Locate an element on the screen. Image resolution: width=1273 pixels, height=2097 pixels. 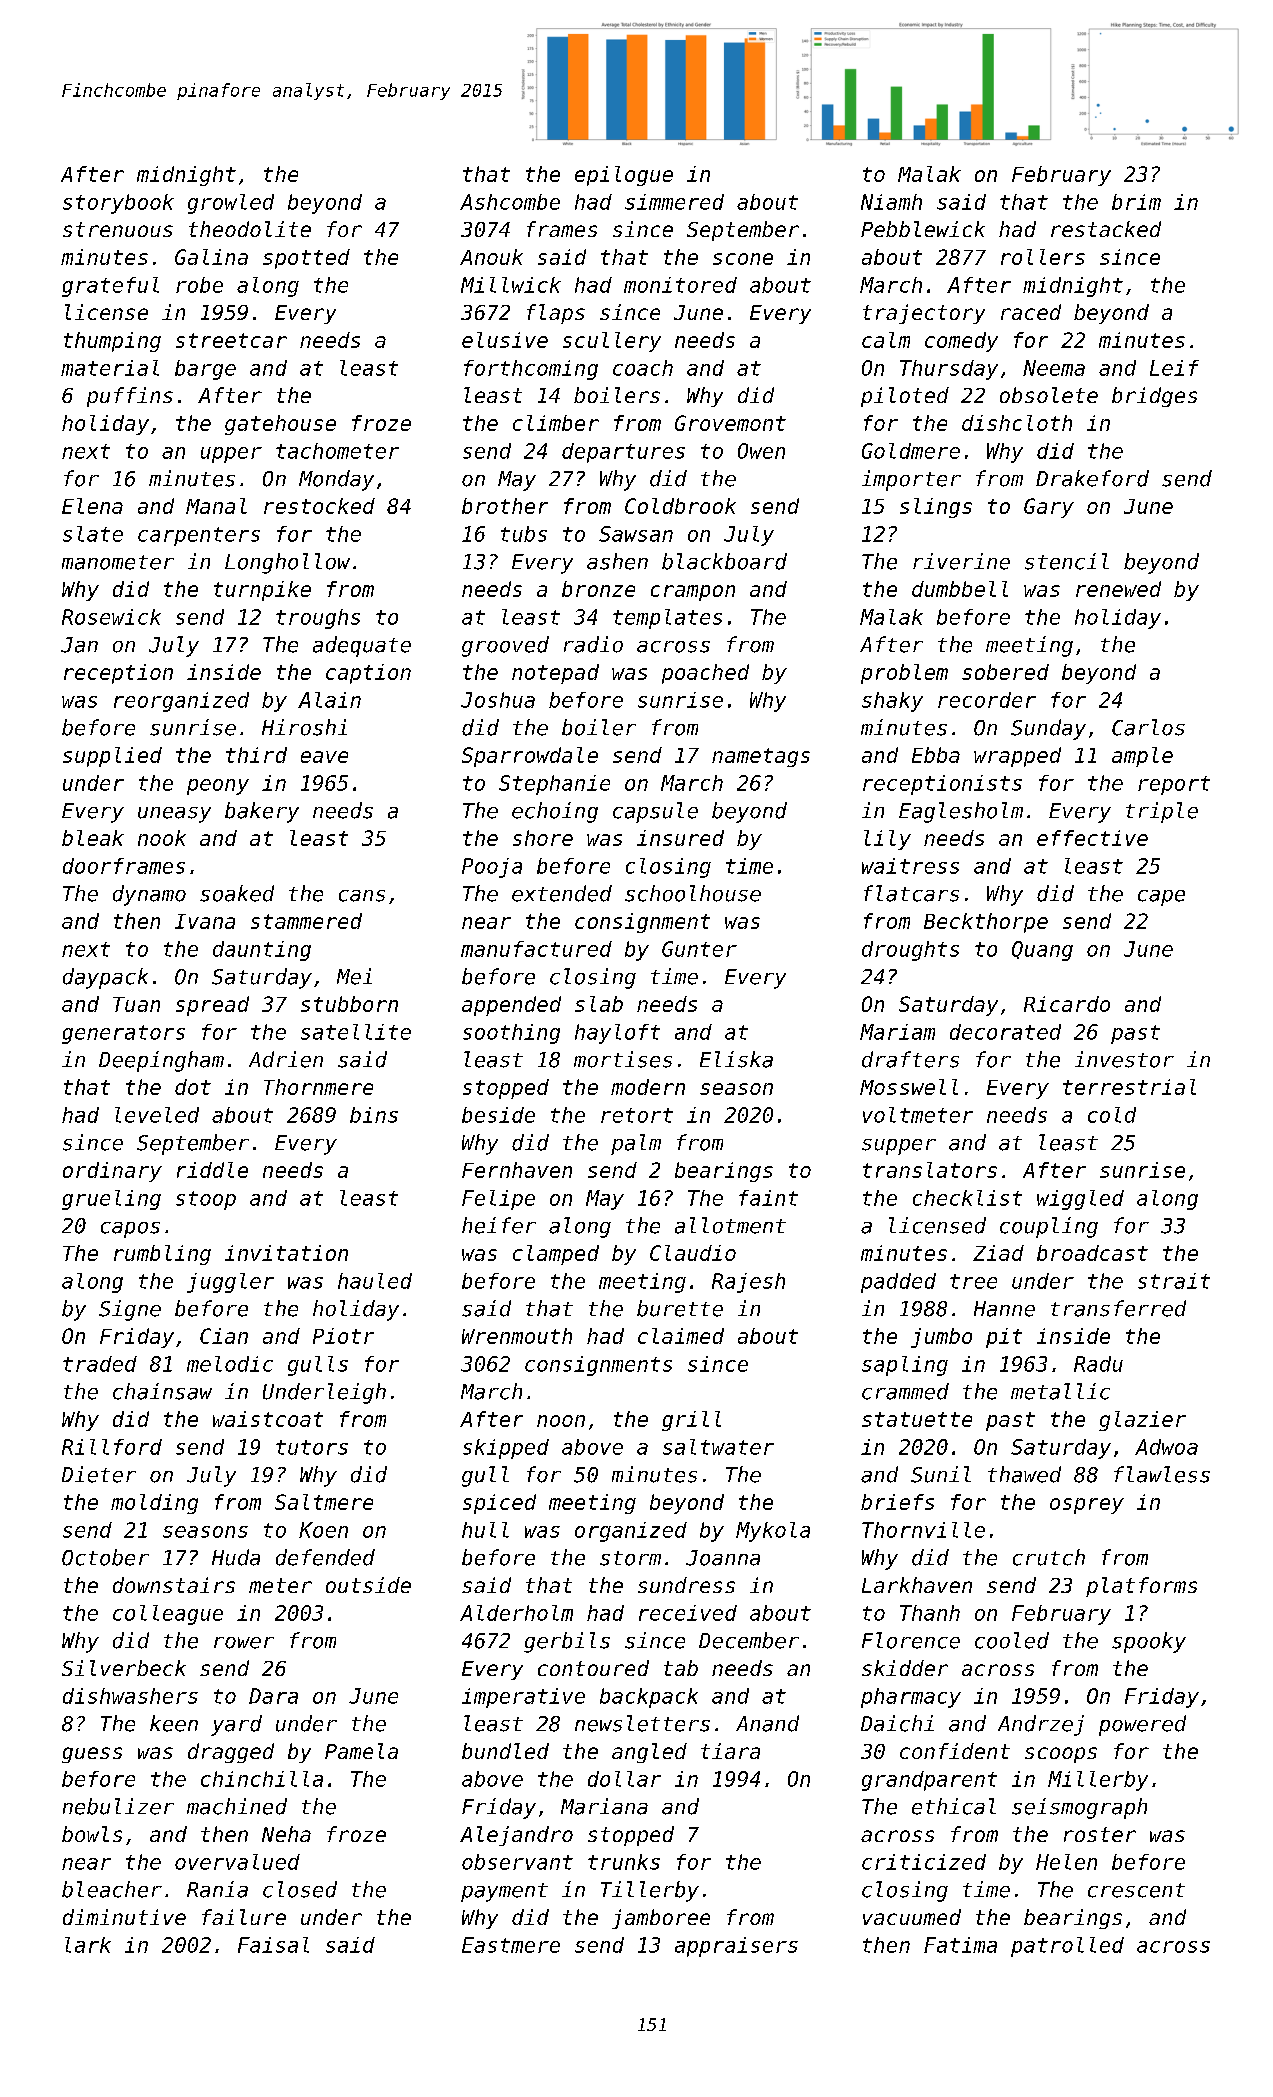
obsolete is located at coordinates (1049, 395).
